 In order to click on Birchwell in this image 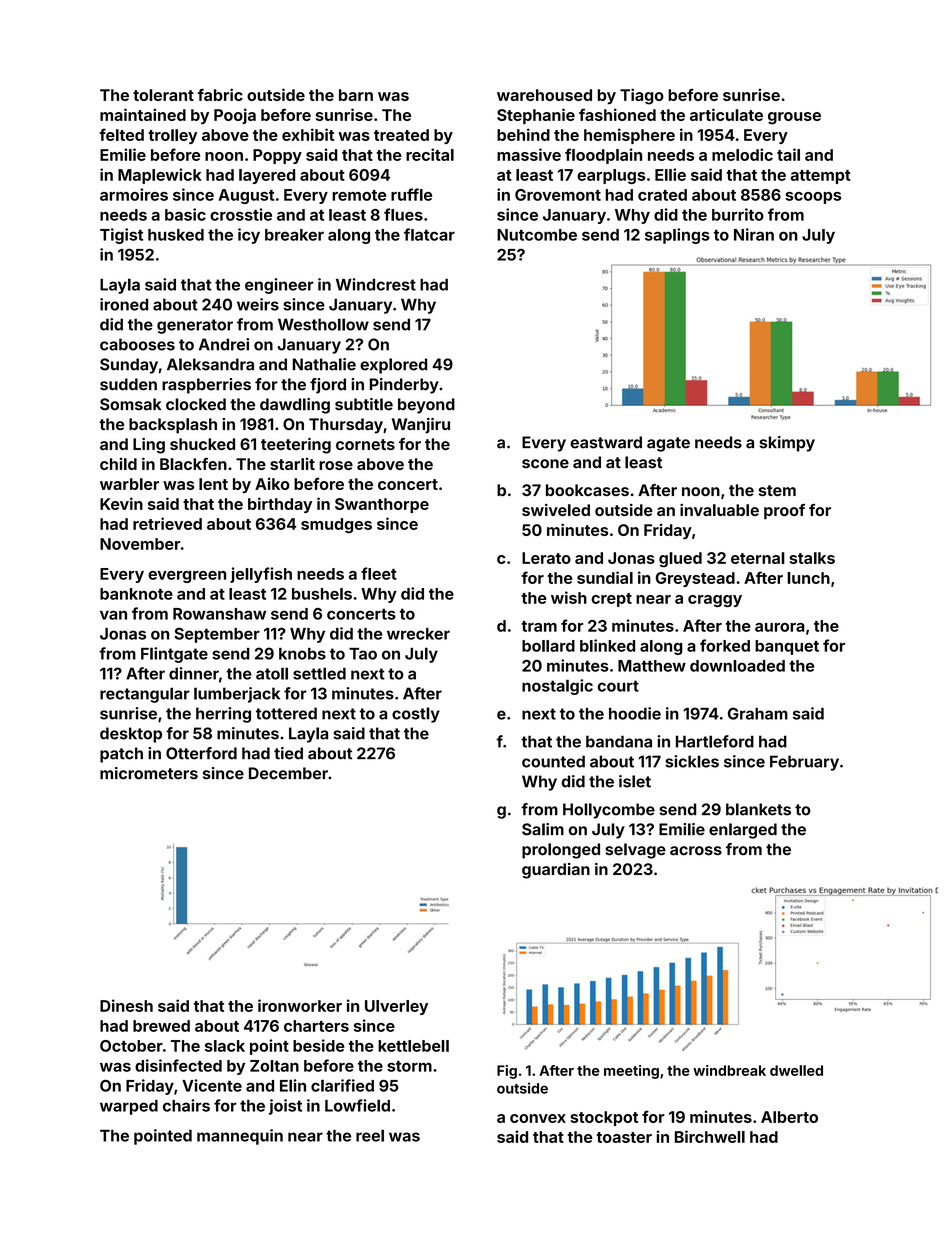, I will do `click(710, 1136)`.
